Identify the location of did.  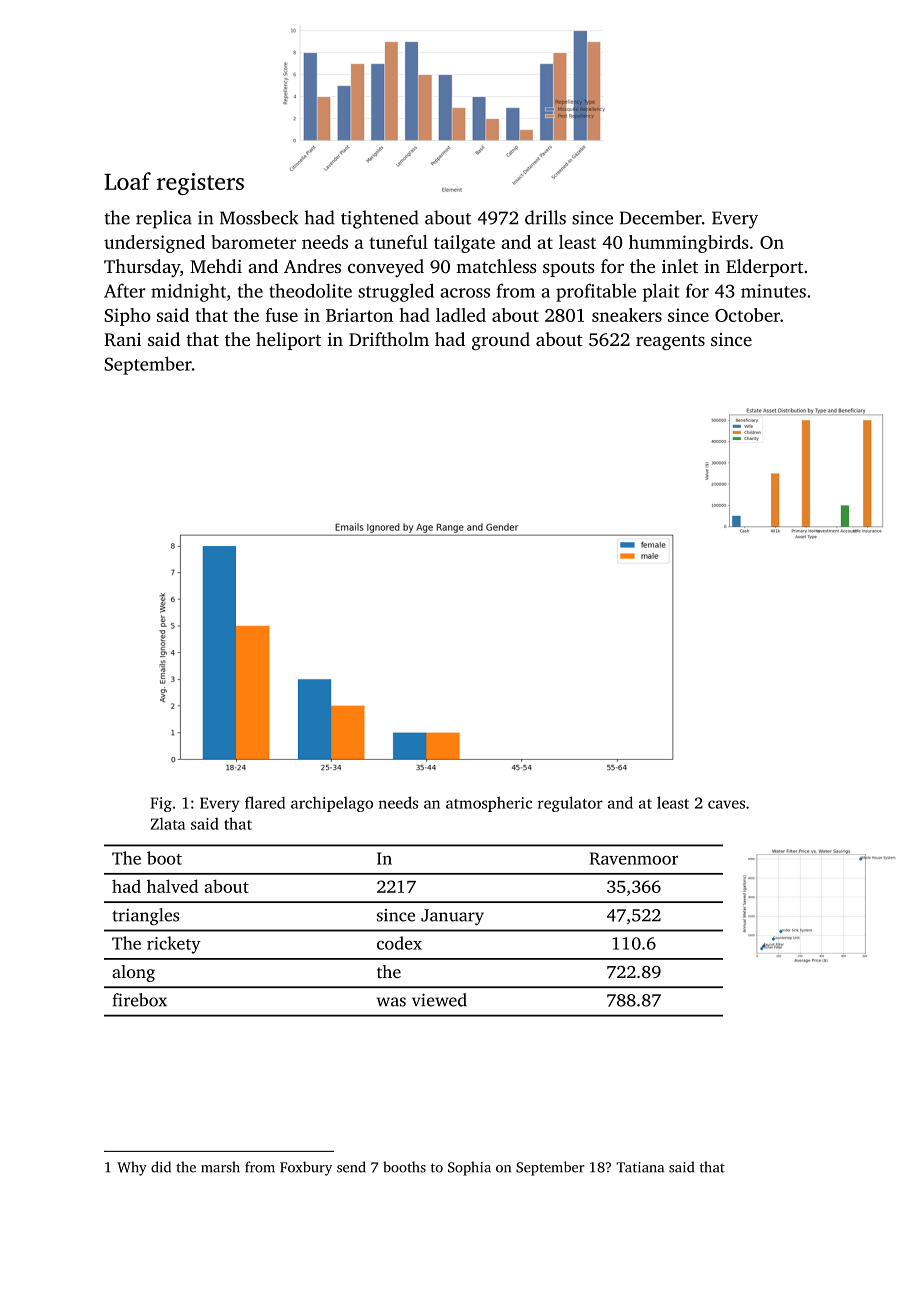
(161, 1167).
